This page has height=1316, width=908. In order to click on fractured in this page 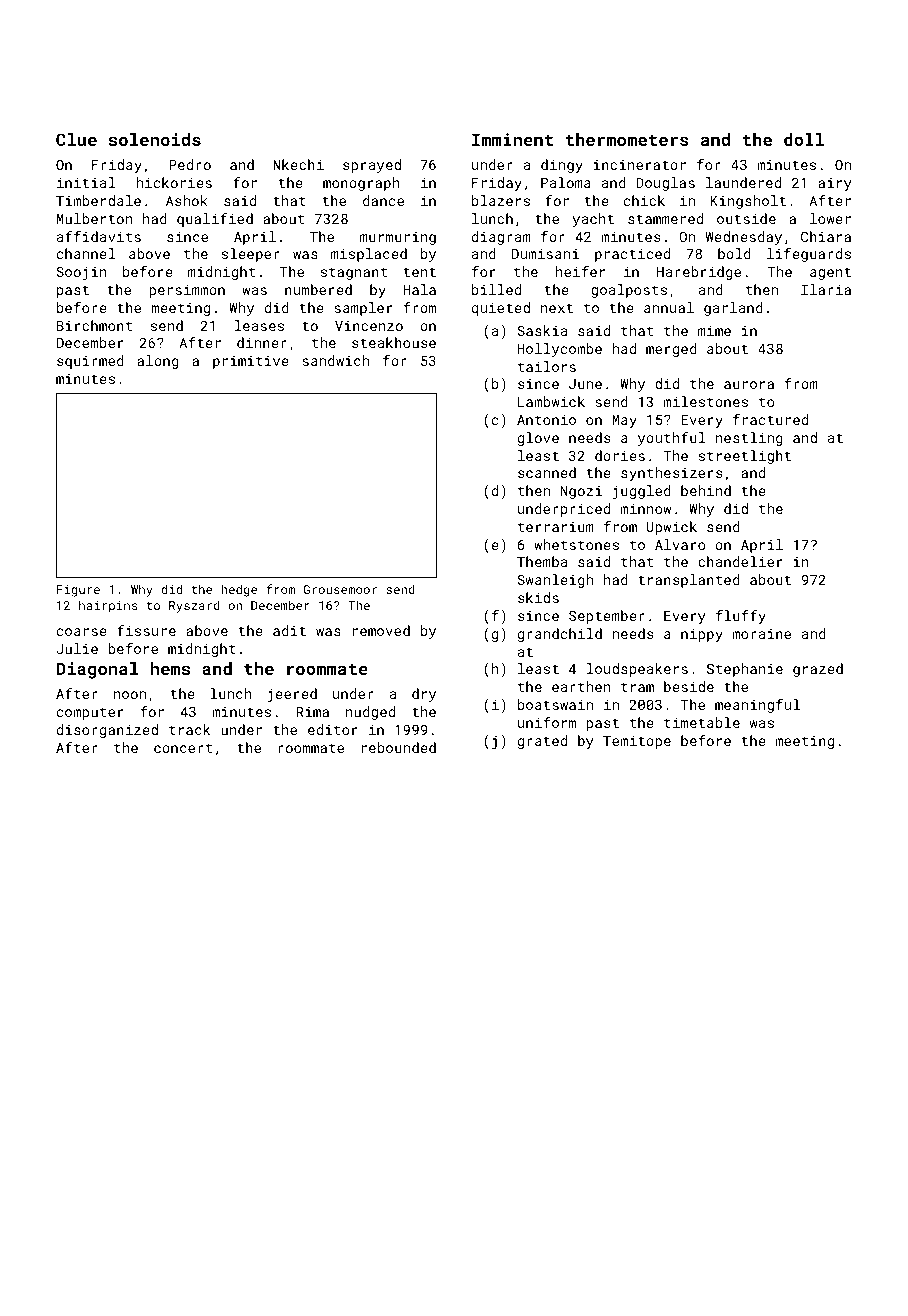, I will do `click(770, 419)`.
